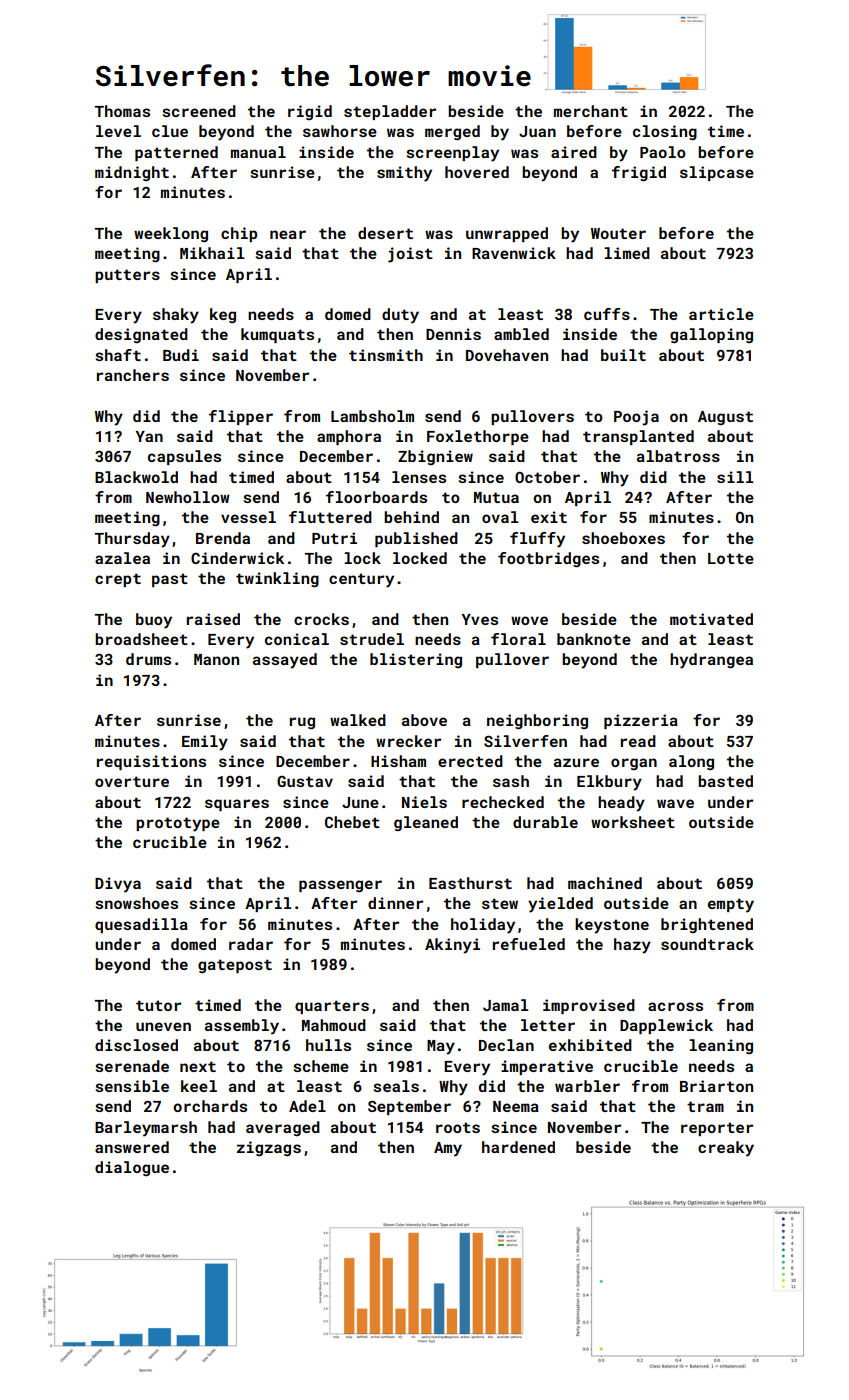  What do you see at coordinates (711, 619) in the image?
I see `motivated` at bounding box center [711, 619].
